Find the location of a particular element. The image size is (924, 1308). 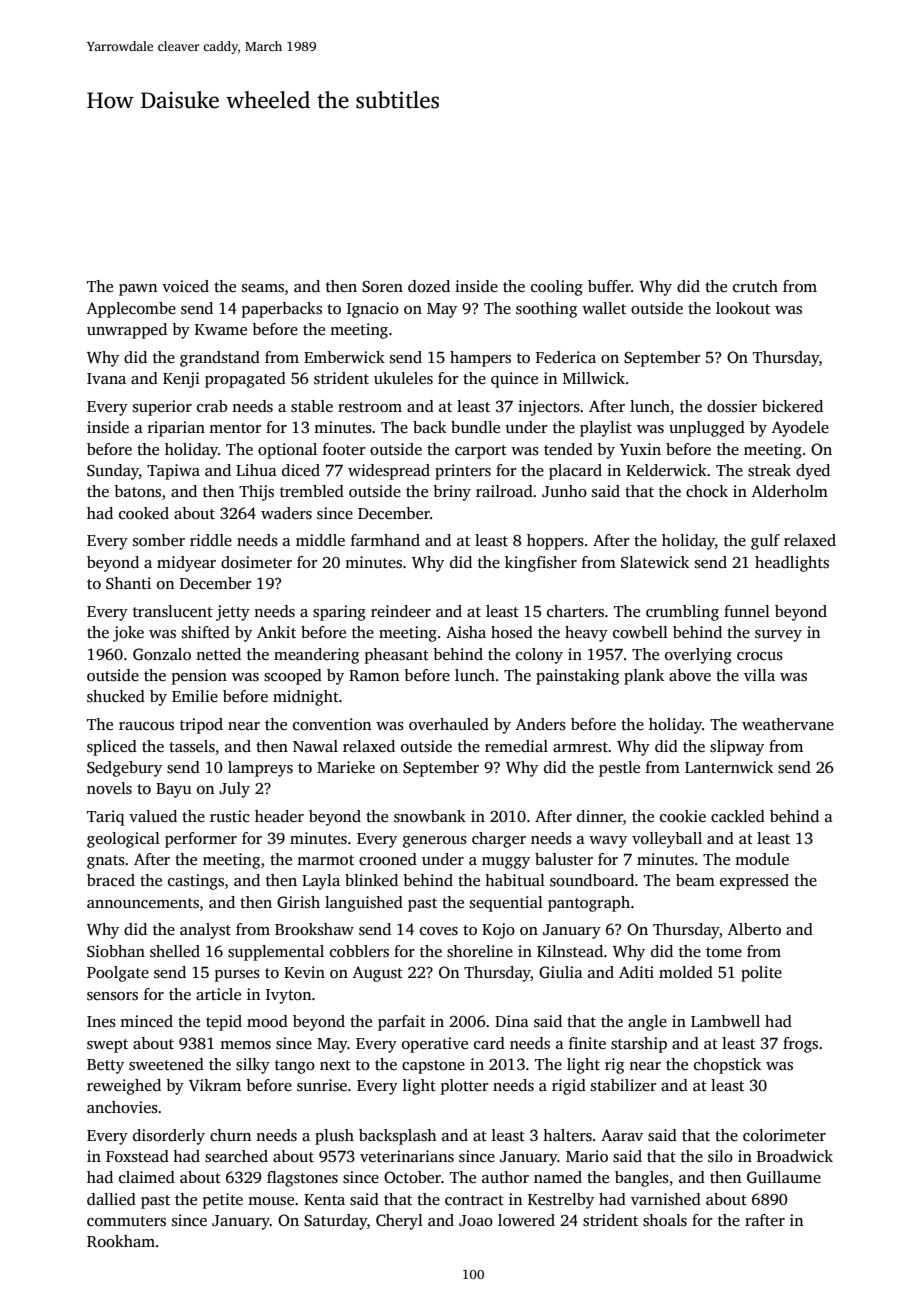

rustic is located at coordinates (230, 816).
